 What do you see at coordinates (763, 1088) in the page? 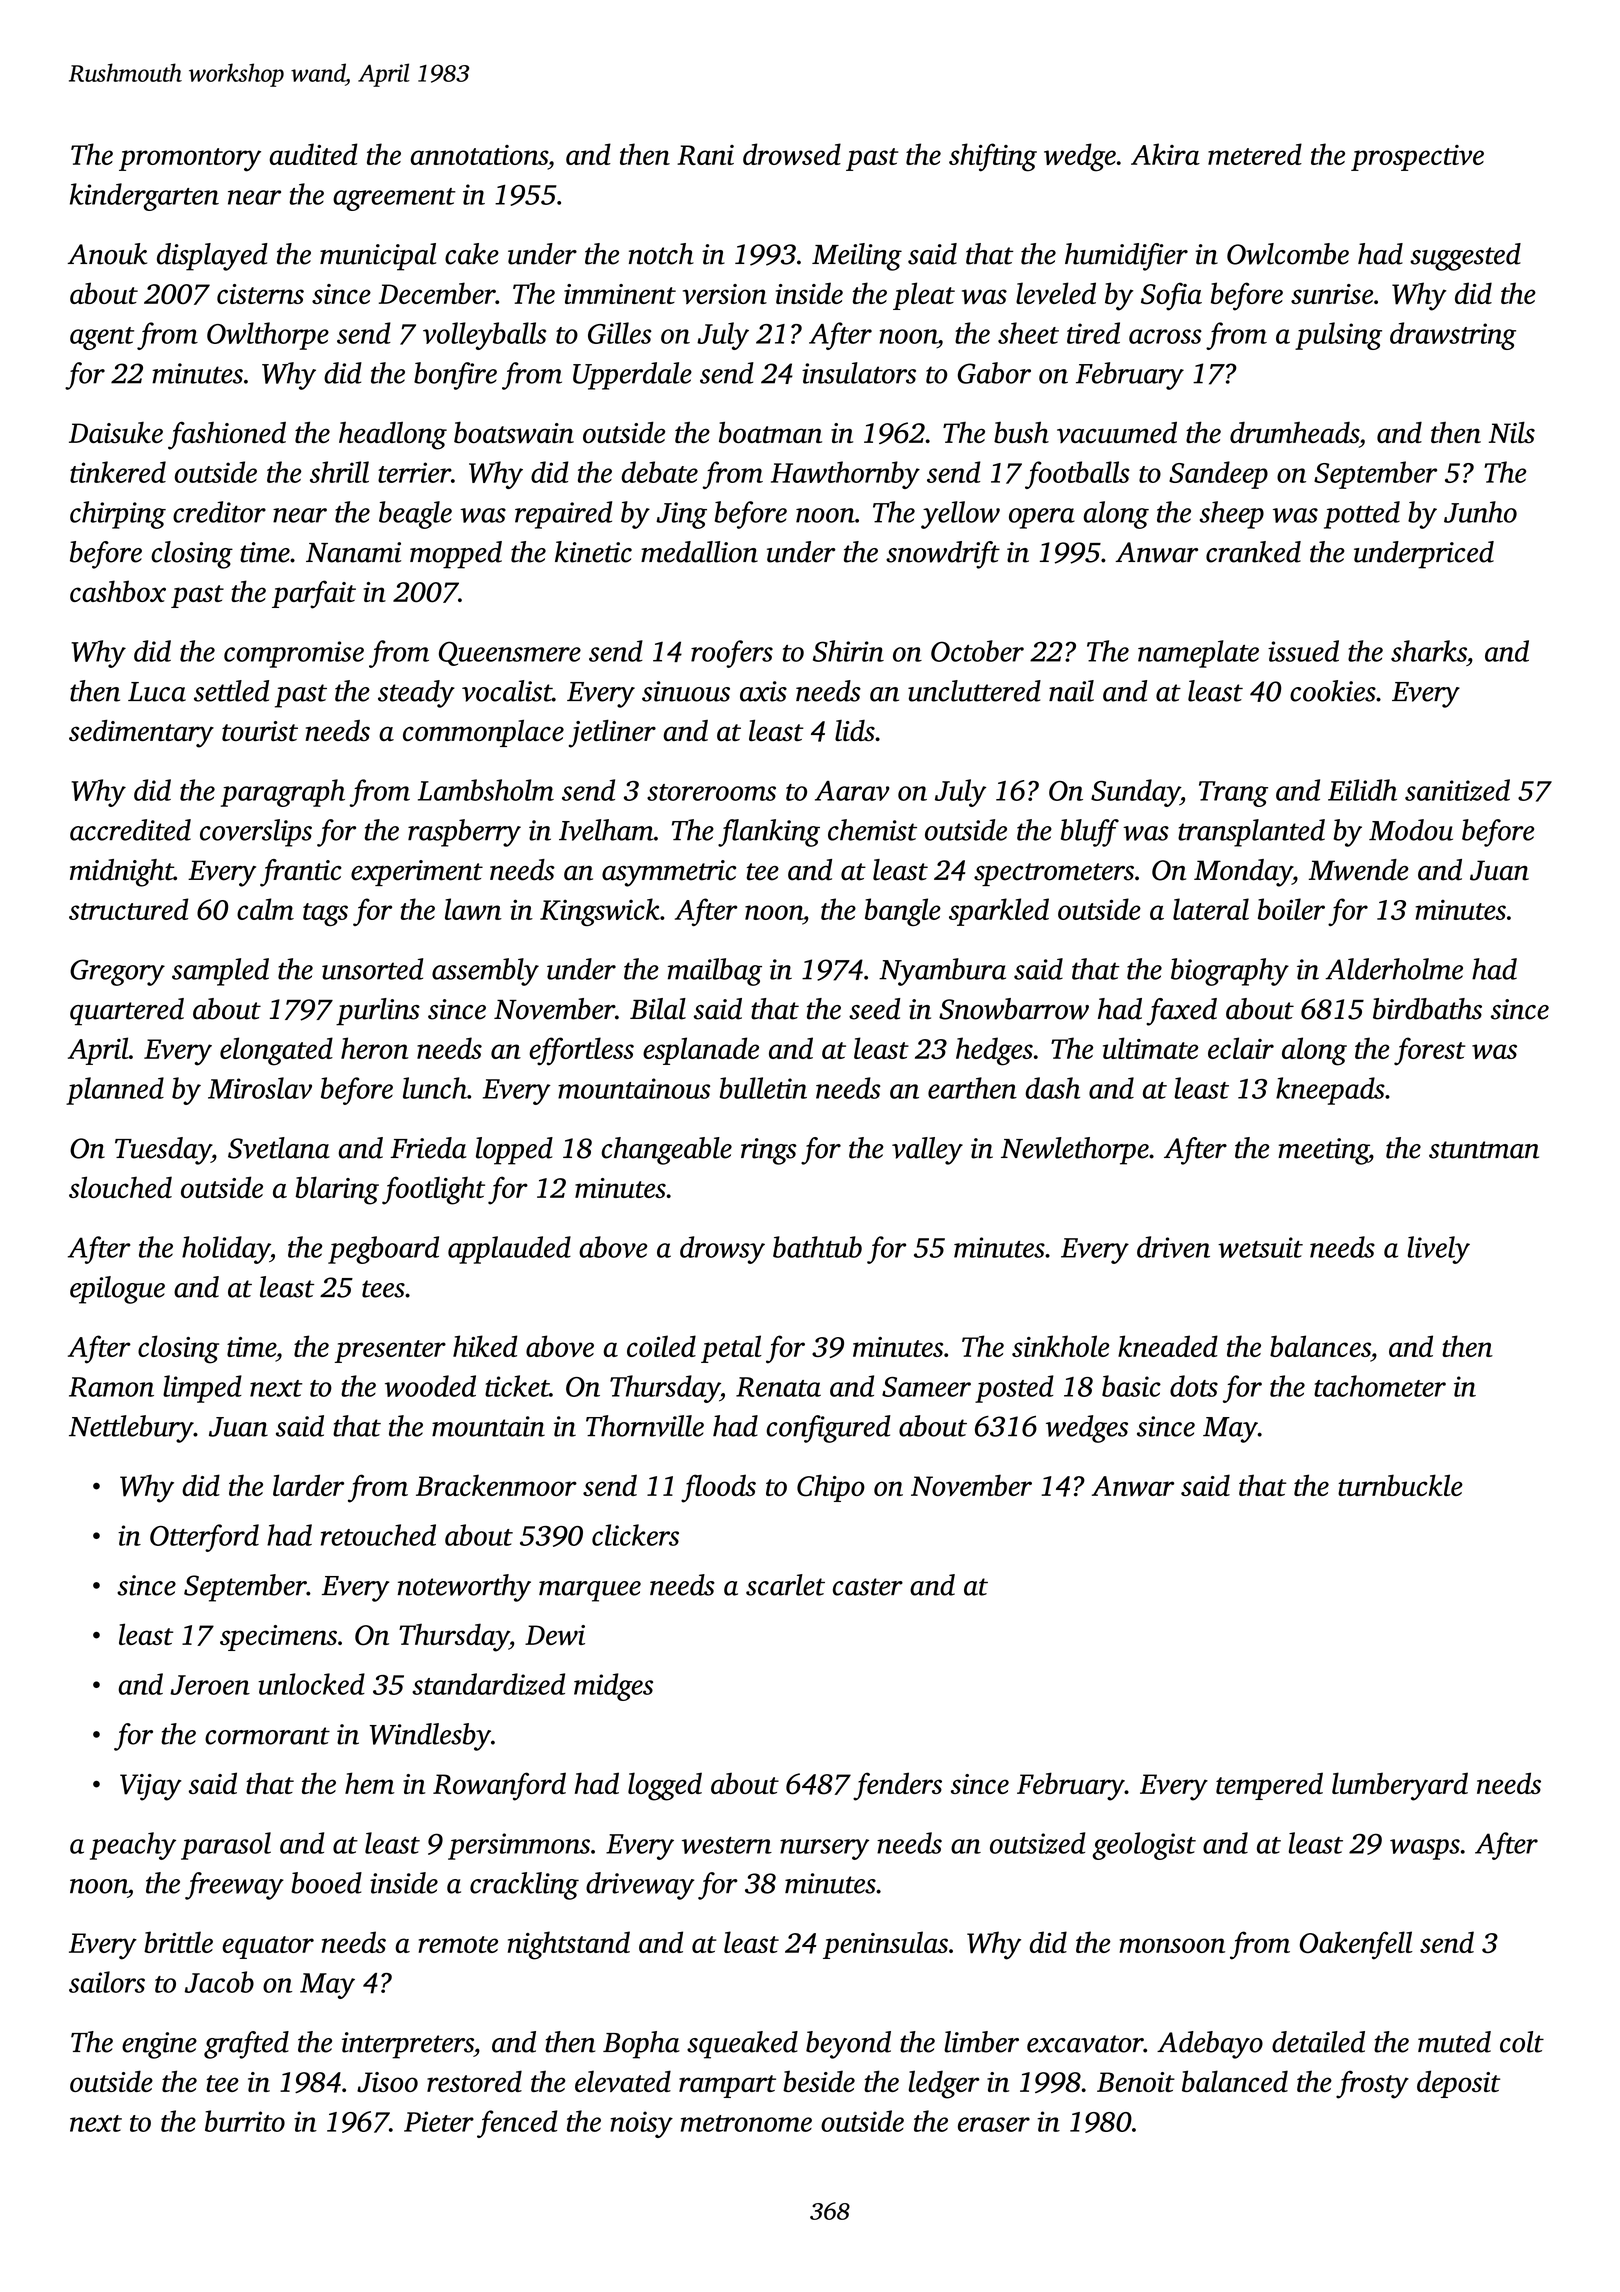
I see `bulletin` at bounding box center [763, 1088].
